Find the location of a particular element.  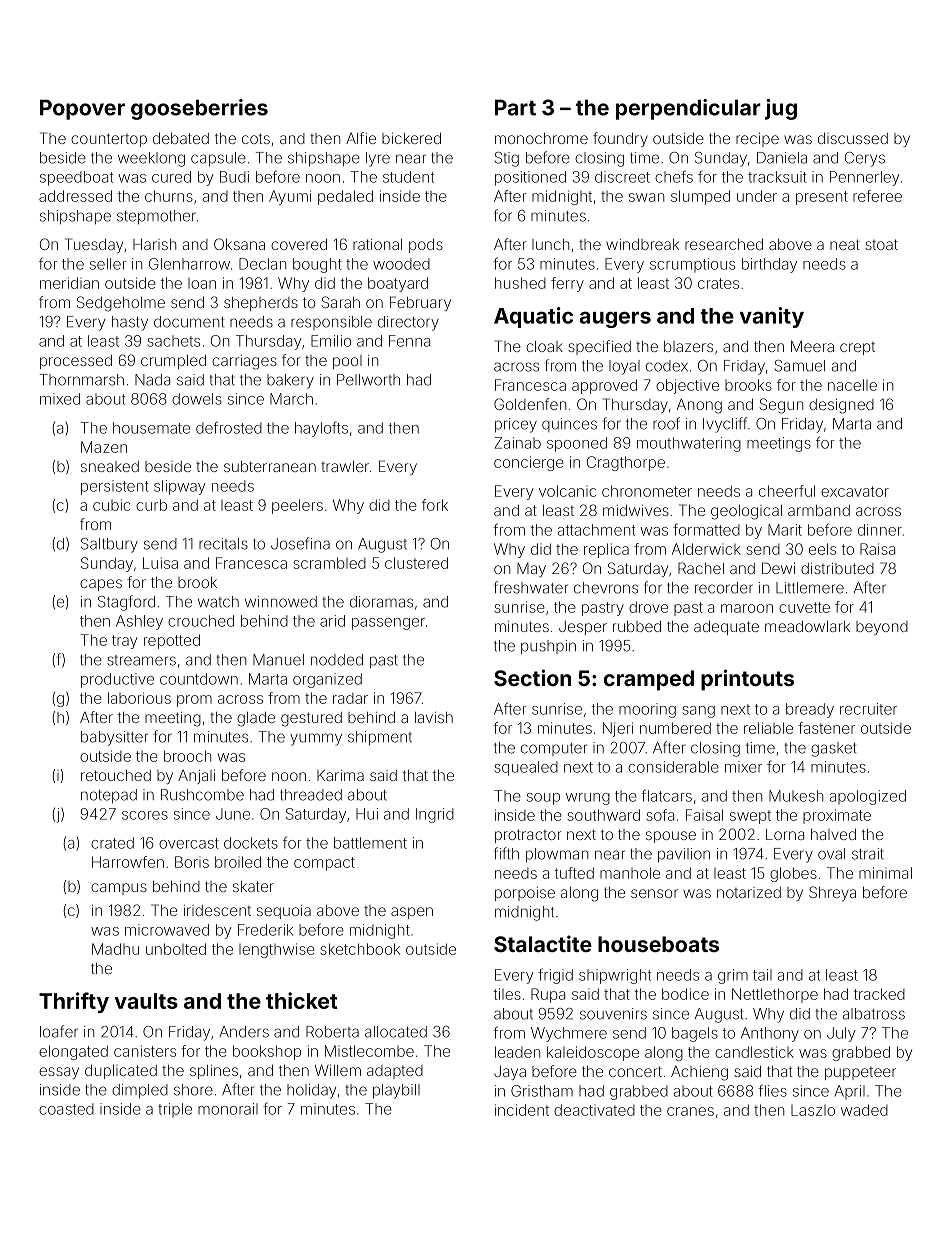

slipway is located at coordinates (179, 487).
